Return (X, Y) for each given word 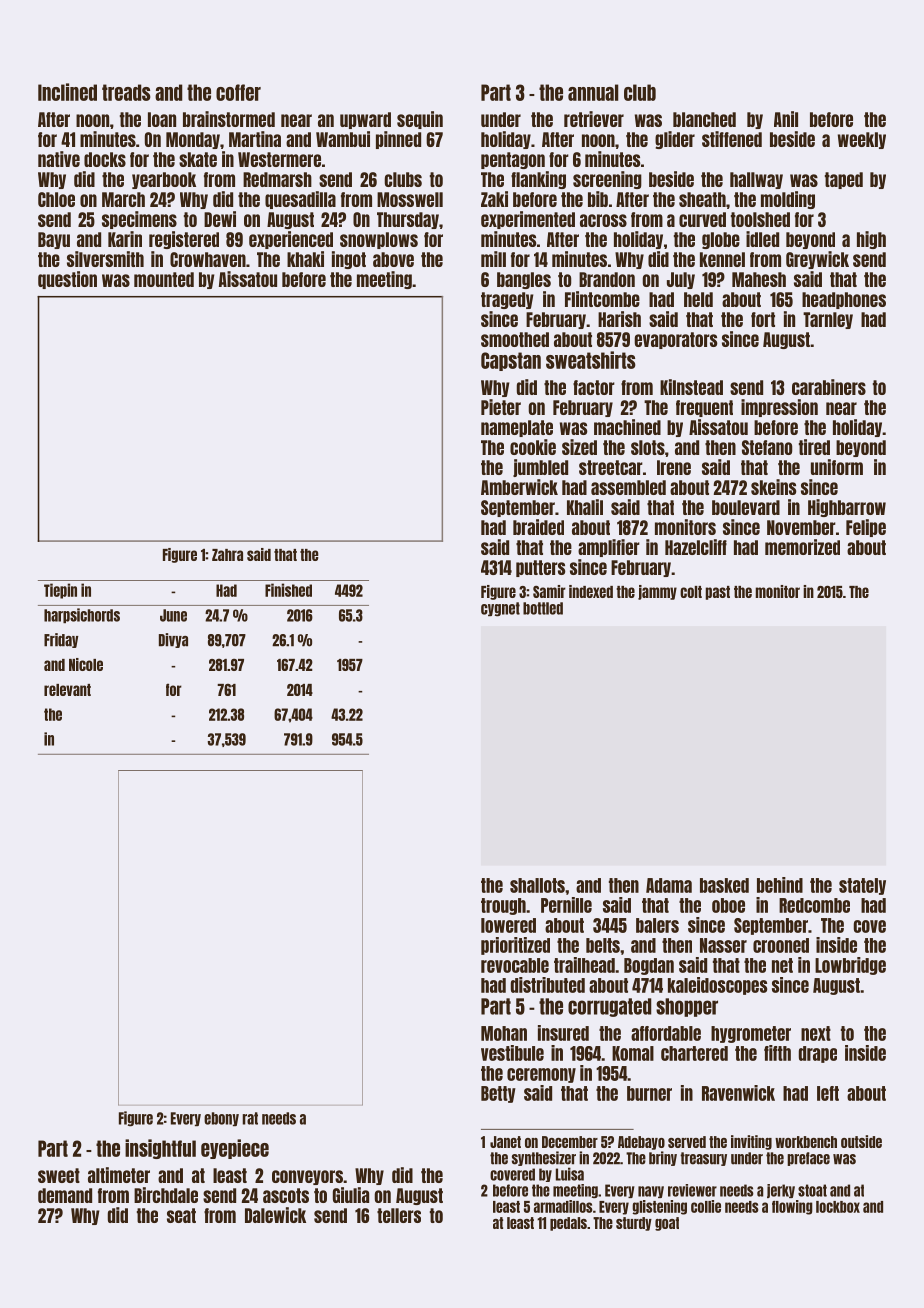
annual (593, 92)
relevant (67, 690)
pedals (568, 1224)
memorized (802, 547)
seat (181, 1215)
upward (365, 120)
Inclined (67, 92)
